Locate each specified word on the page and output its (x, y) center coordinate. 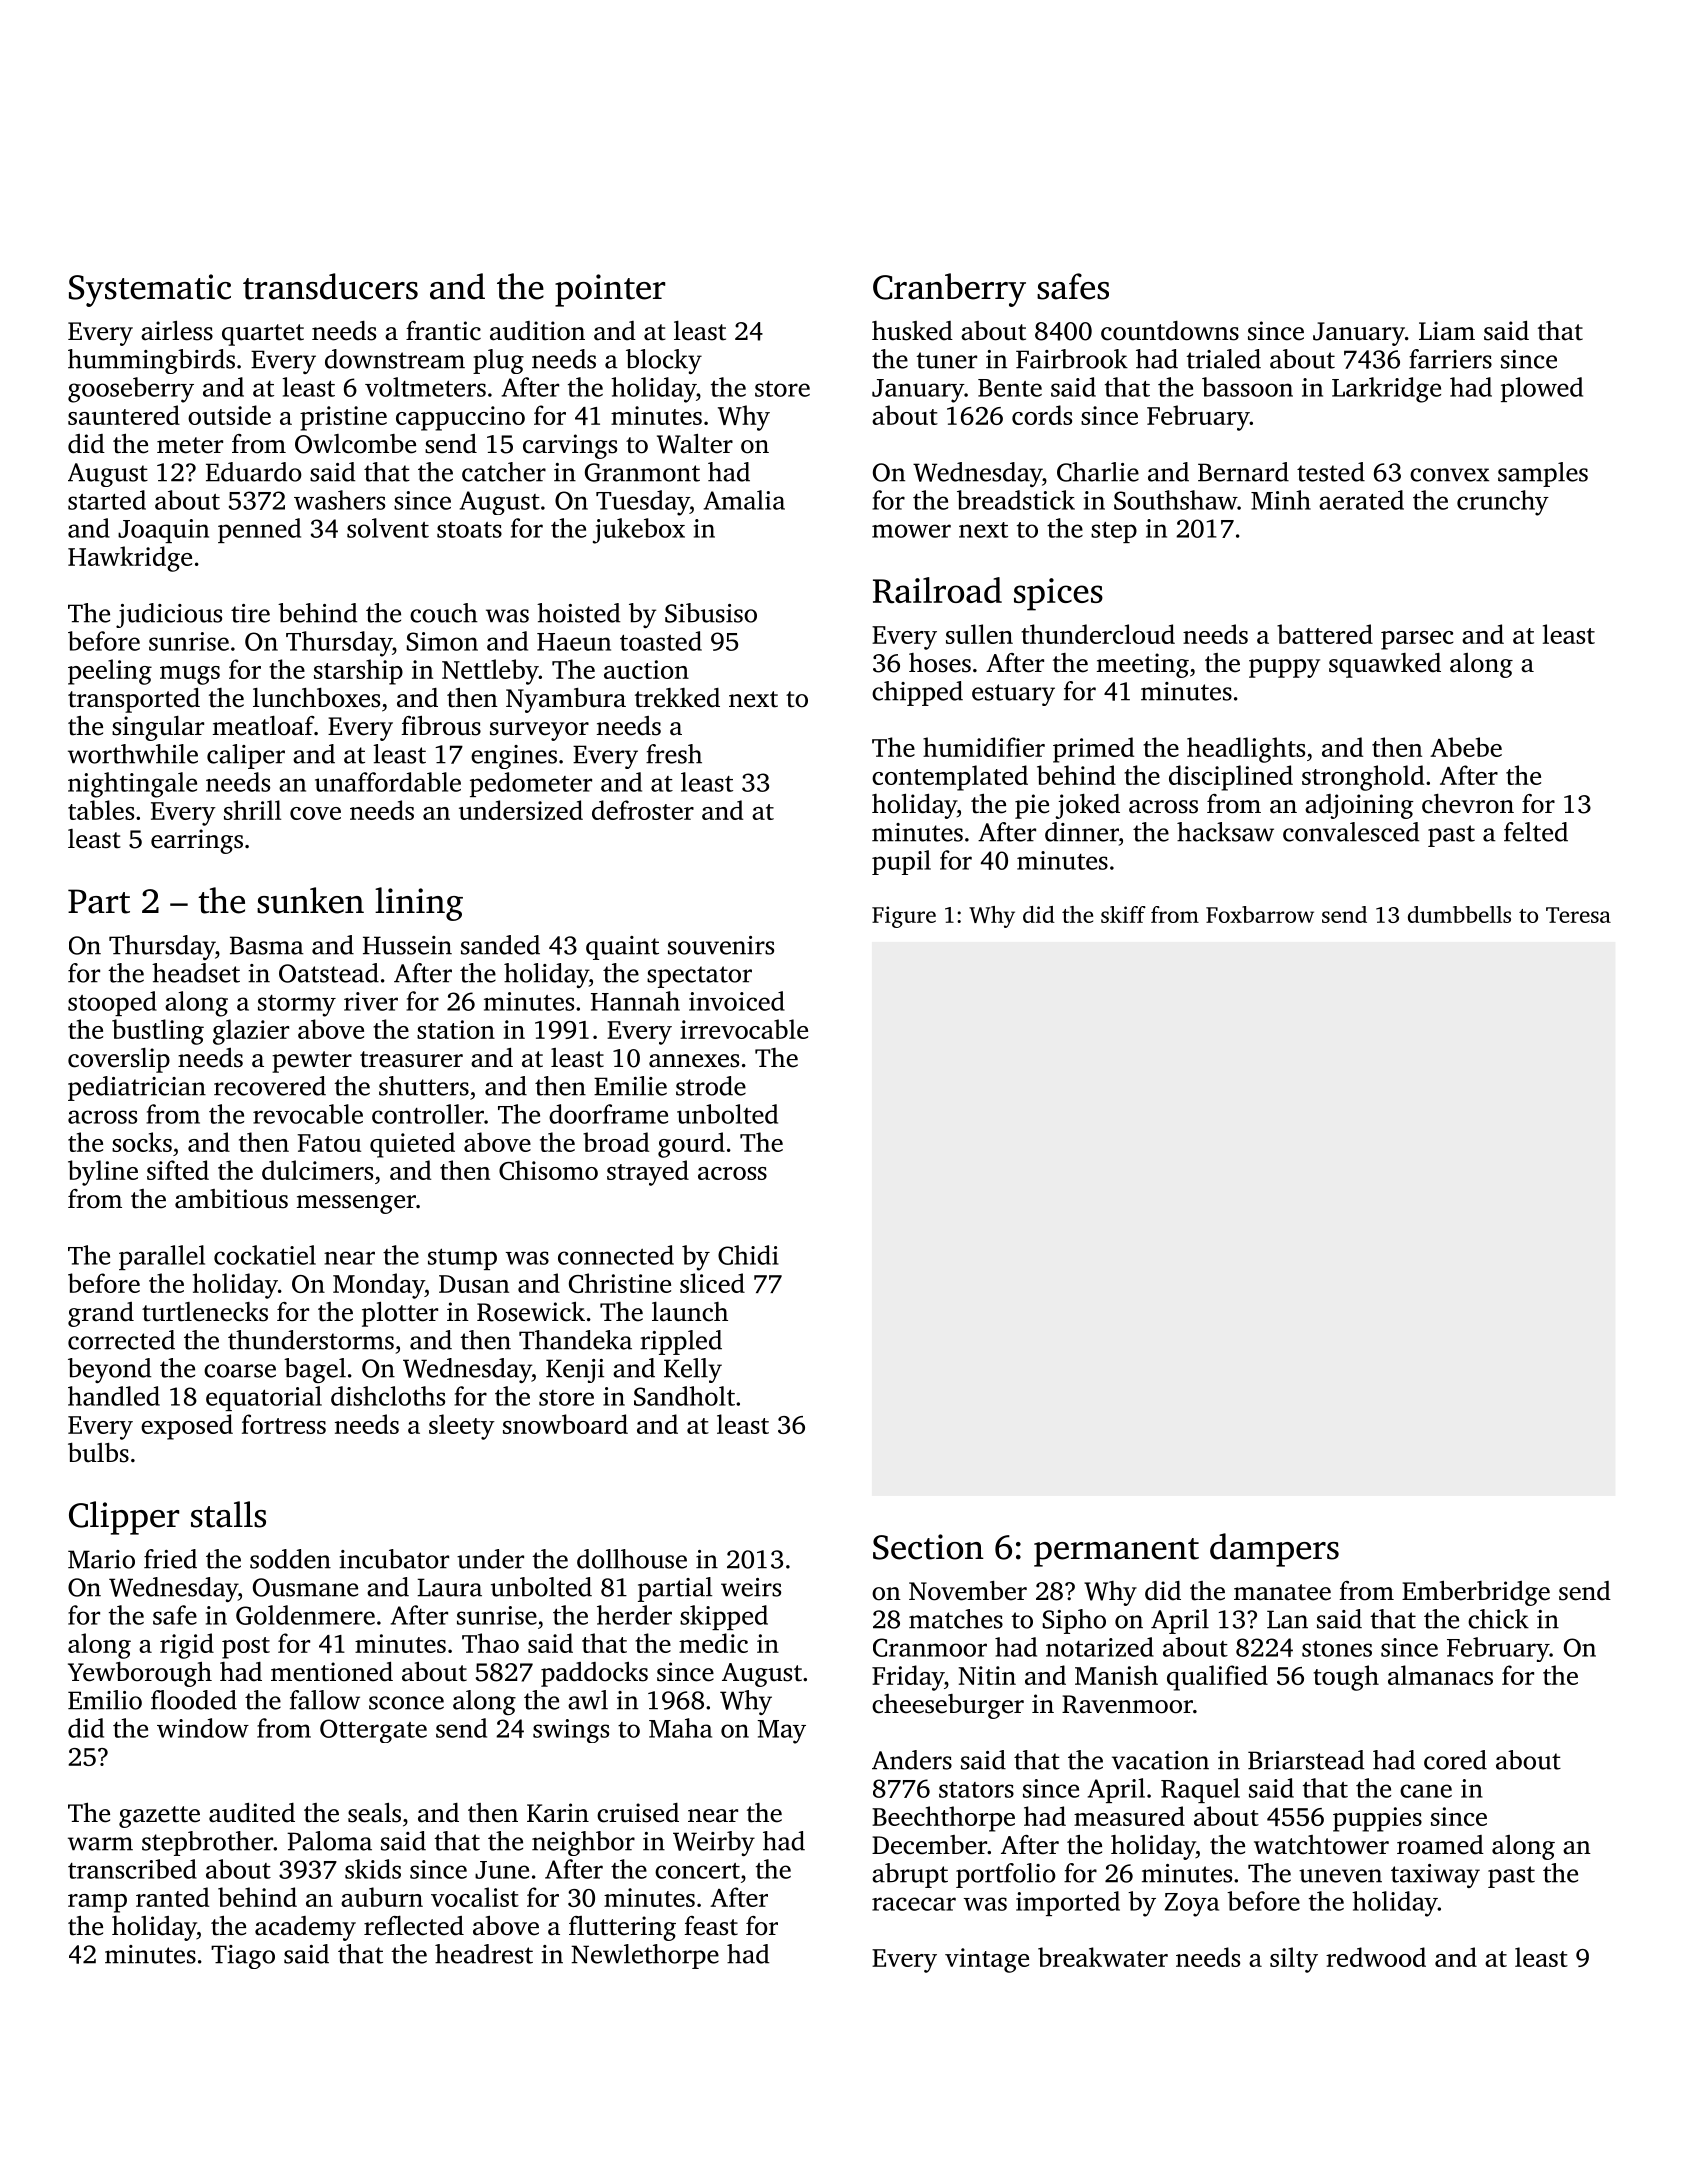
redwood (1376, 1957)
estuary (1013, 695)
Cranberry (949, 290)
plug (498, 361)
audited (252, 1813)
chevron (1468, 804)
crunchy (1503, 503)
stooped (112, 1003)
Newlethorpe (645, 1956)
